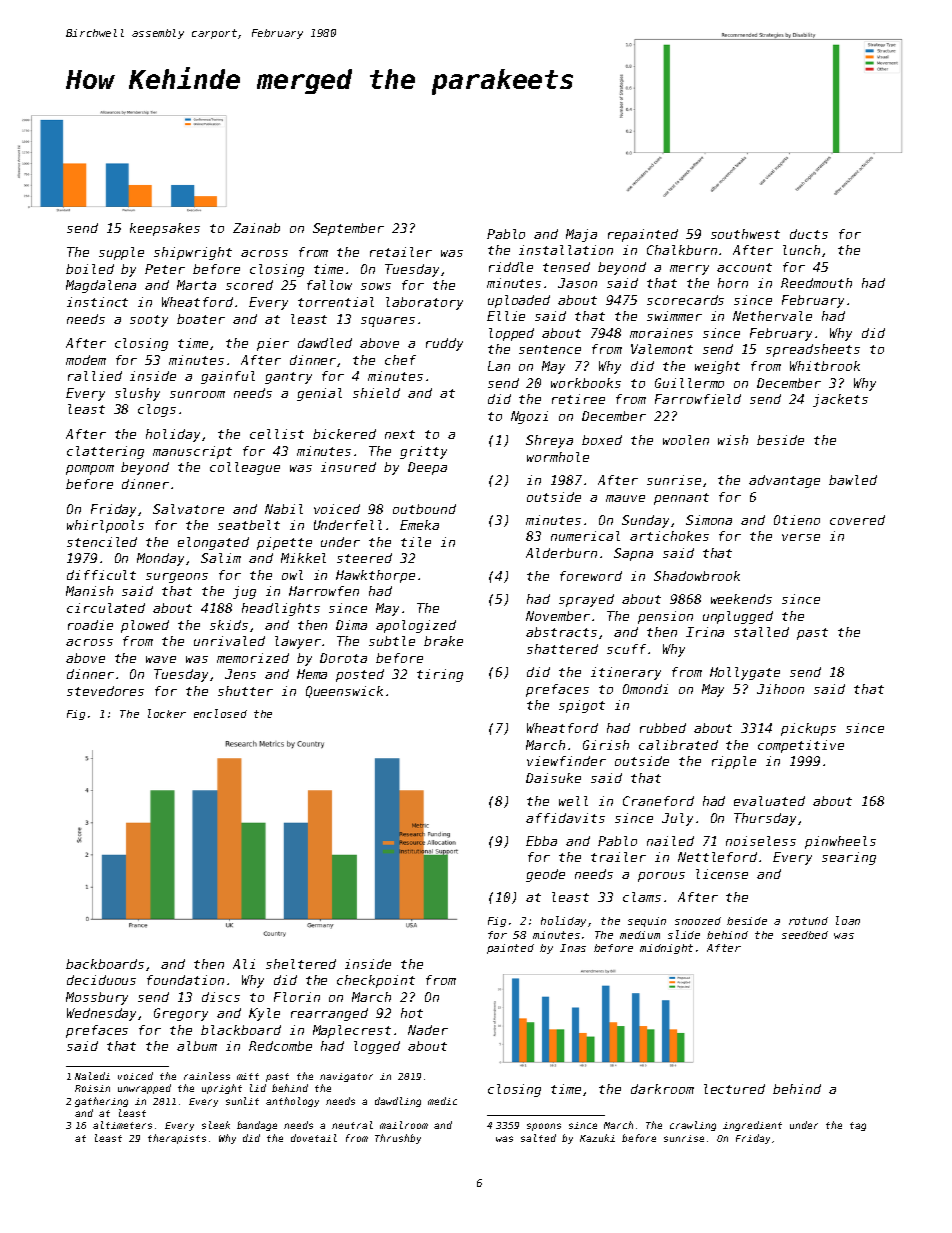  Describe the element at coordinates (412, 1013) in the screenshot. I see `hot` at that location.
